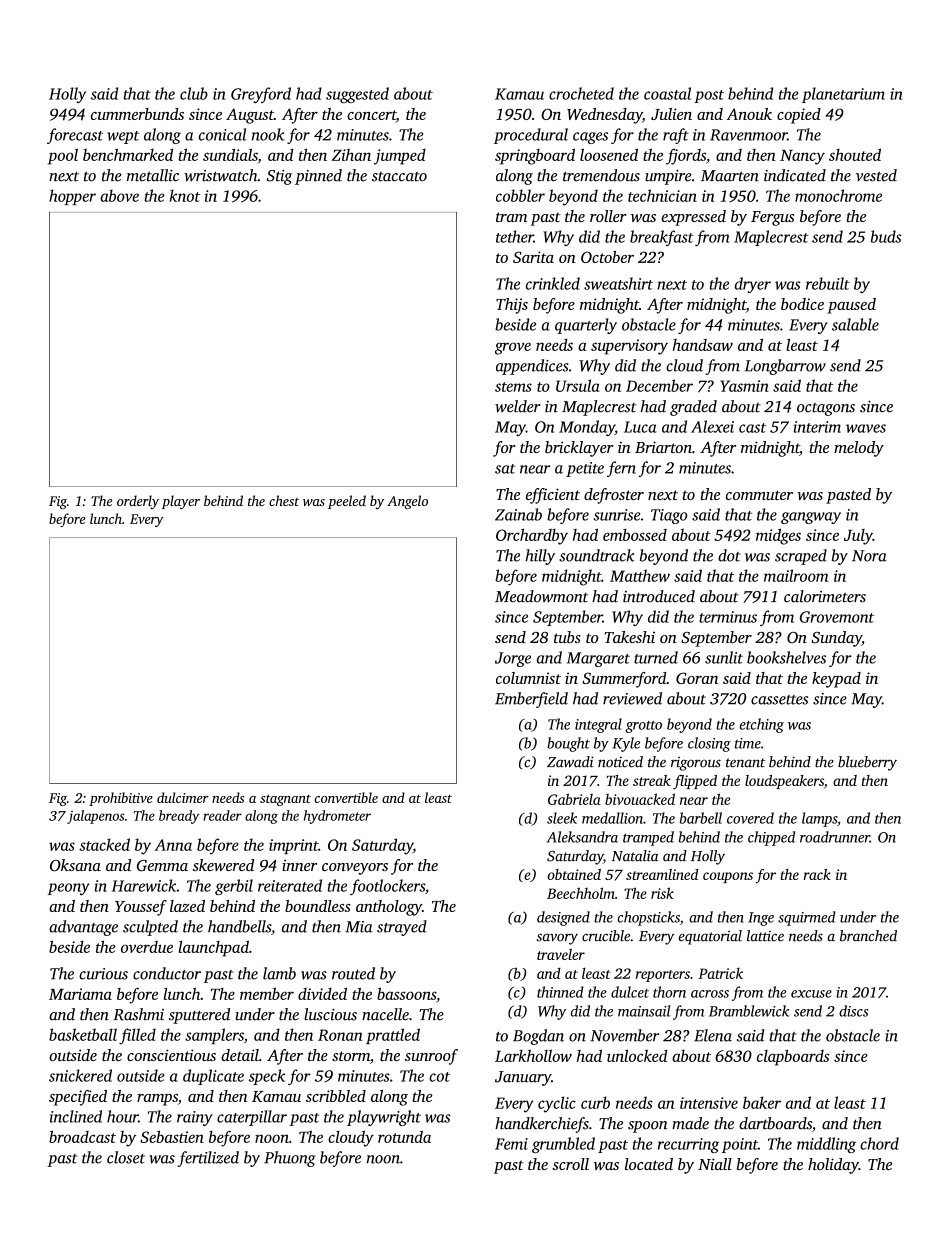 Image resolution: width=952 pixels, height=1233 pixels. Describe the element at coordinates (76, 1116) in the screenshot. I see `inclined` at that location.
